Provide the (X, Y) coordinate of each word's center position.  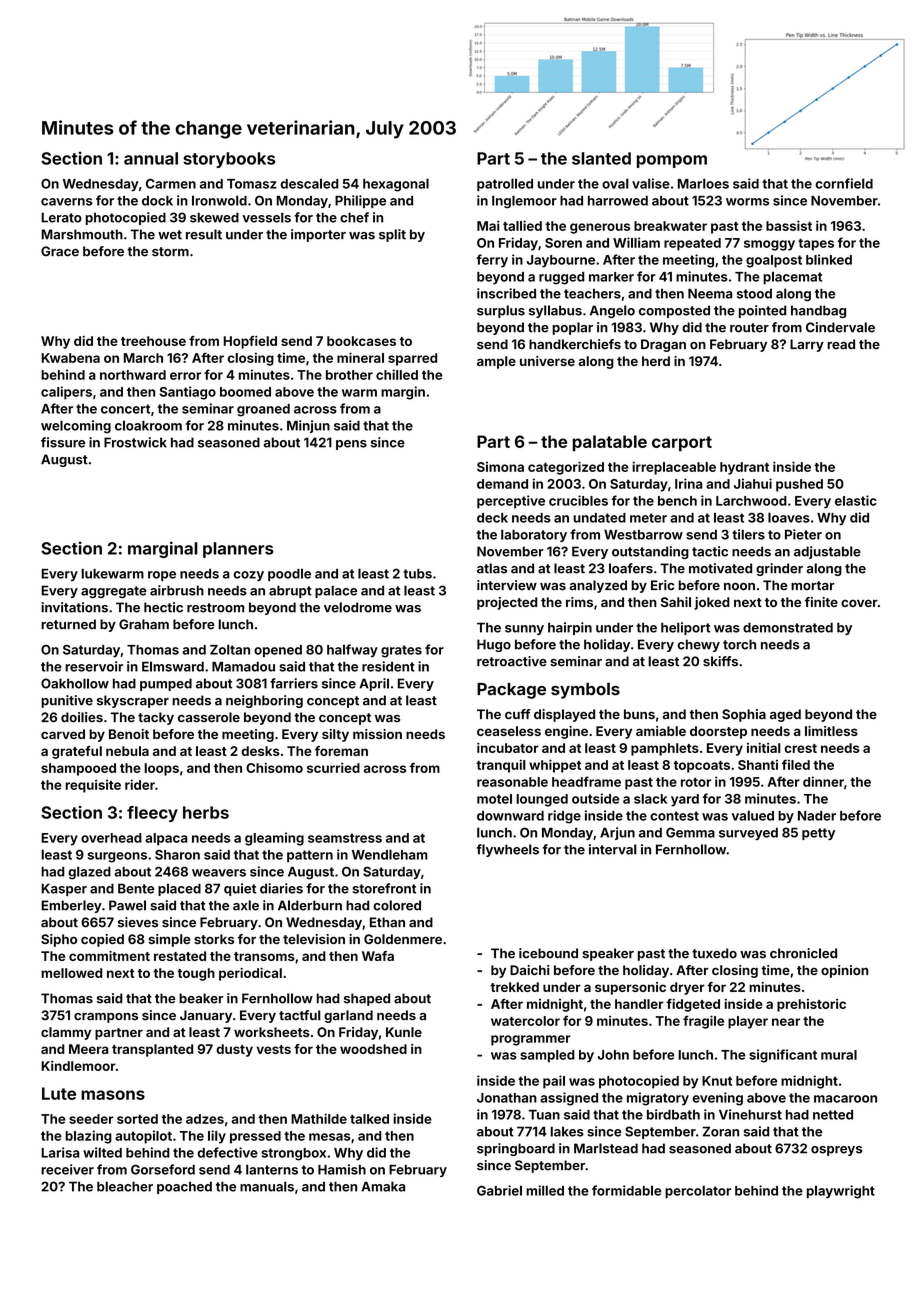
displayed (564, 715)
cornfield (844, 183)
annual (151, 158)
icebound (548, 953)
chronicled (803, 953)
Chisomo (274, 768)
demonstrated (788, 627)
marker (611, 277)
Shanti (758, 765)
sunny (524, 630)
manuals (267, 1186)
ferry (492, 261)
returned (68, 624)
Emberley (71, 906)
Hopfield (250, 342)
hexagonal (396, 185)
